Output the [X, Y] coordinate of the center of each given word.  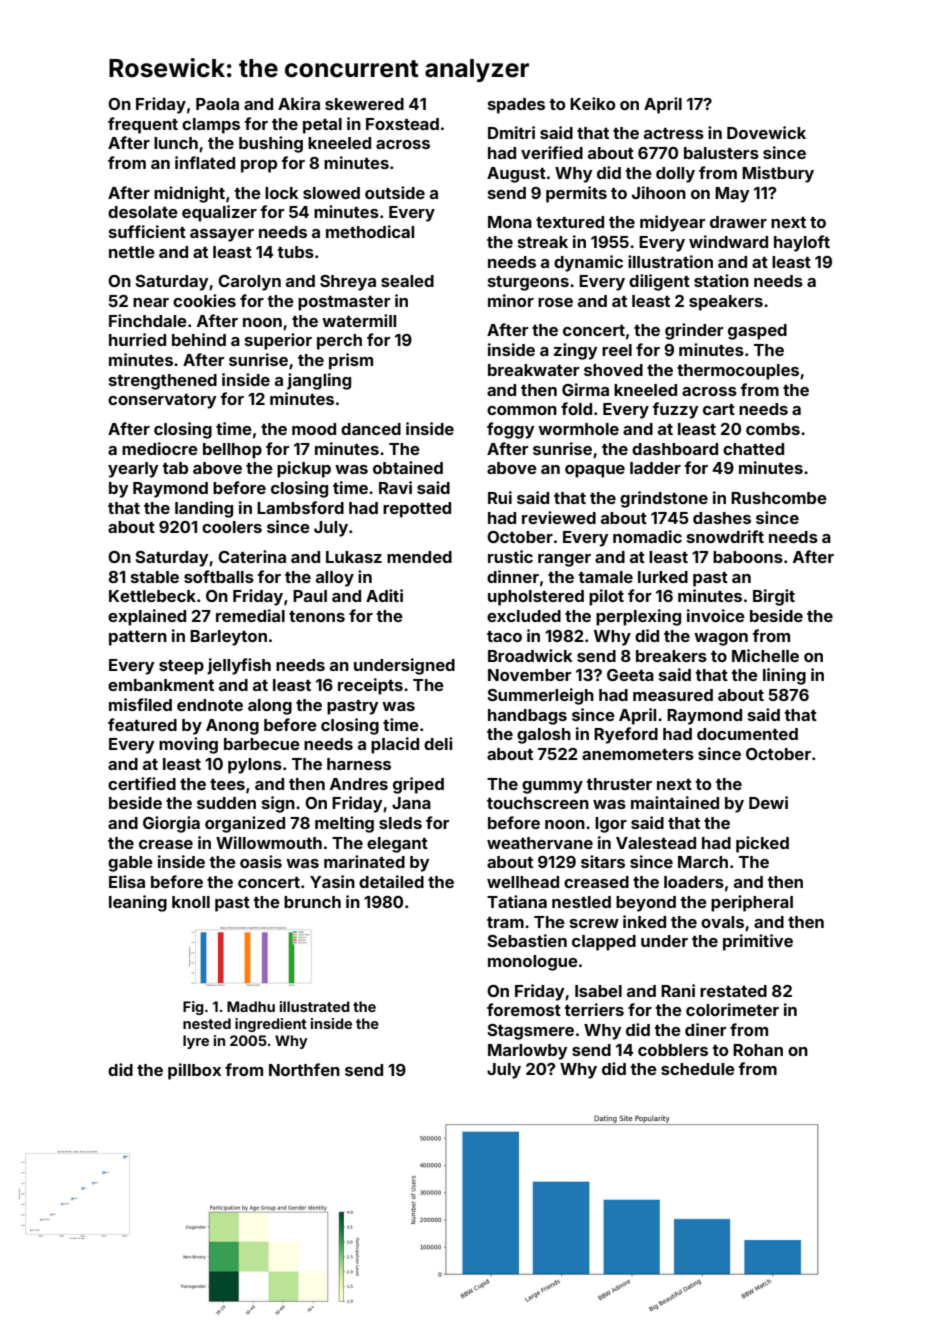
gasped [757, 332]
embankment [161, 685]
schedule [698, 1069]
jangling [319, 381]
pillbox [194, 1071]
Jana [411, 803]
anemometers [638, 754]
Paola [217, 104]
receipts [370, 686]
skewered [364, 104]
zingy [576, 351]
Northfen [304, 1069]
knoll [191, 902]
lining [784, 676]
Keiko [593, 103]
